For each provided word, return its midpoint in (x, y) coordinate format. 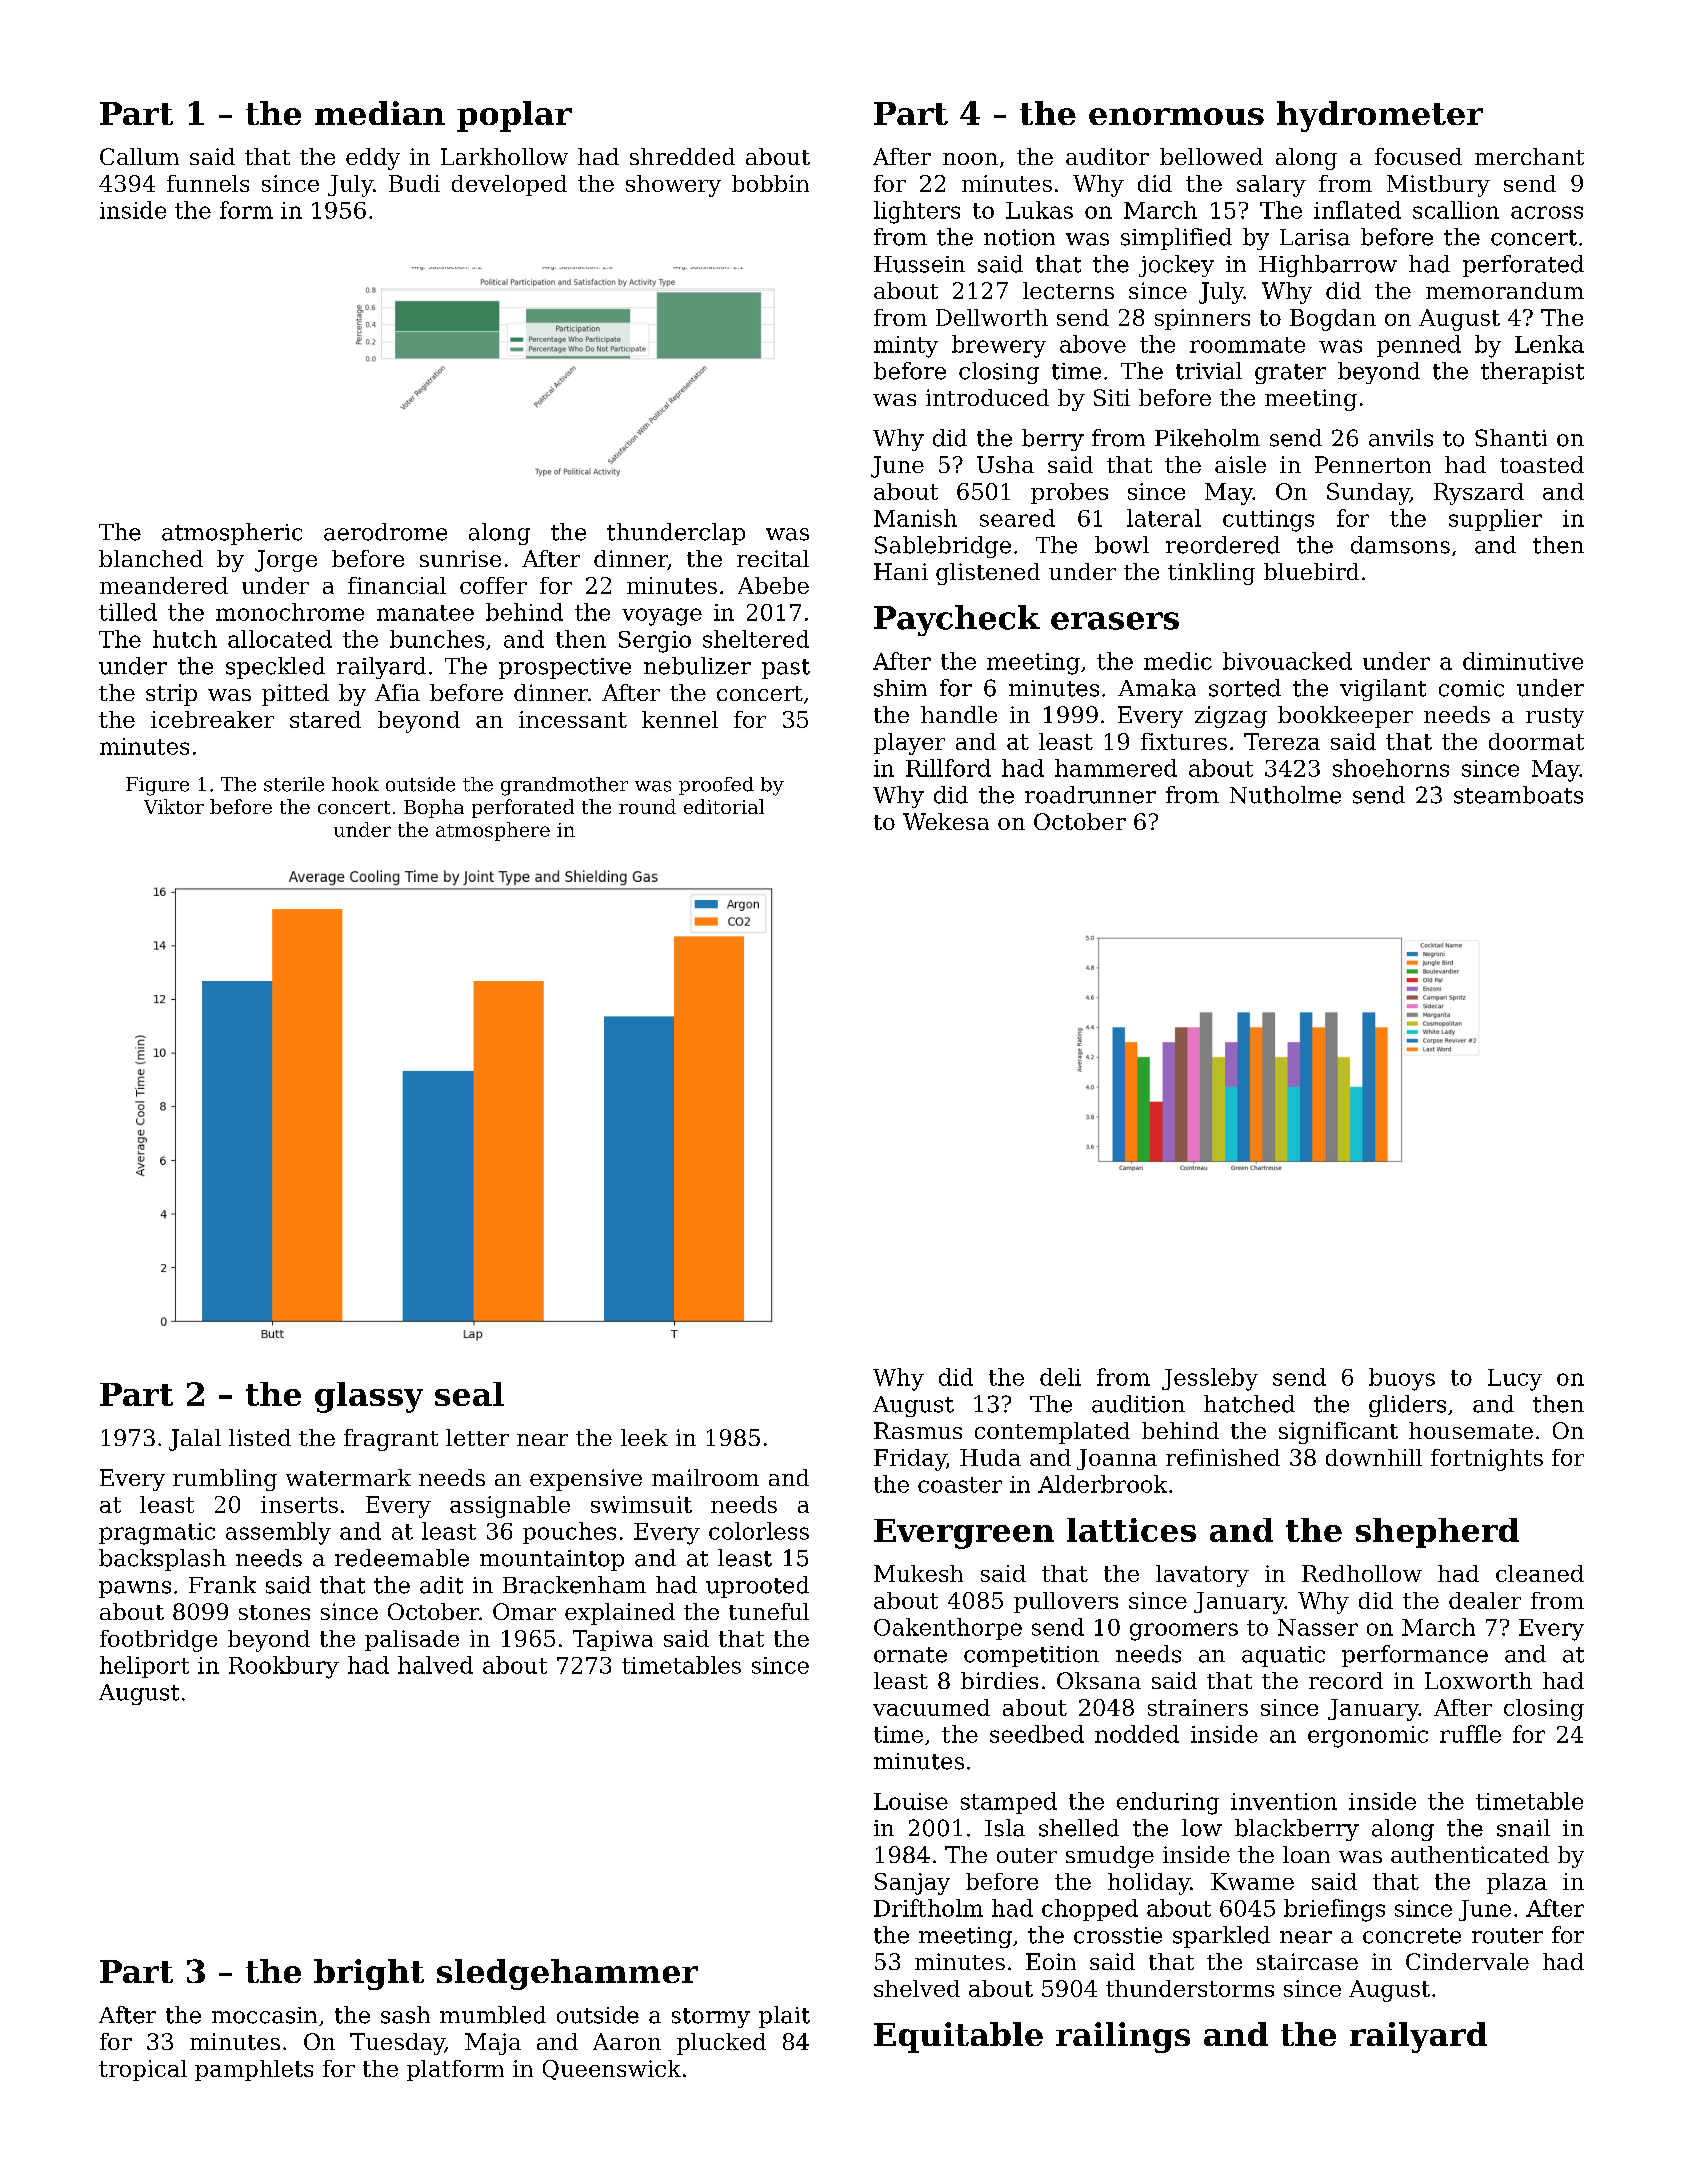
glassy (369, 1397)
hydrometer (1380, 116)
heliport (144, 1667)
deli (1060, 1377)
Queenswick (612, 2070)
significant (1338, 1433)
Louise (911, 1801)
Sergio (655, 642)
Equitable (958, 2037)
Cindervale (1467, 1961)
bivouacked (1287, 661)
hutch (185, 639)
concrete (1412, 1936)
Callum (139, 156)
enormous (1176, 116)
